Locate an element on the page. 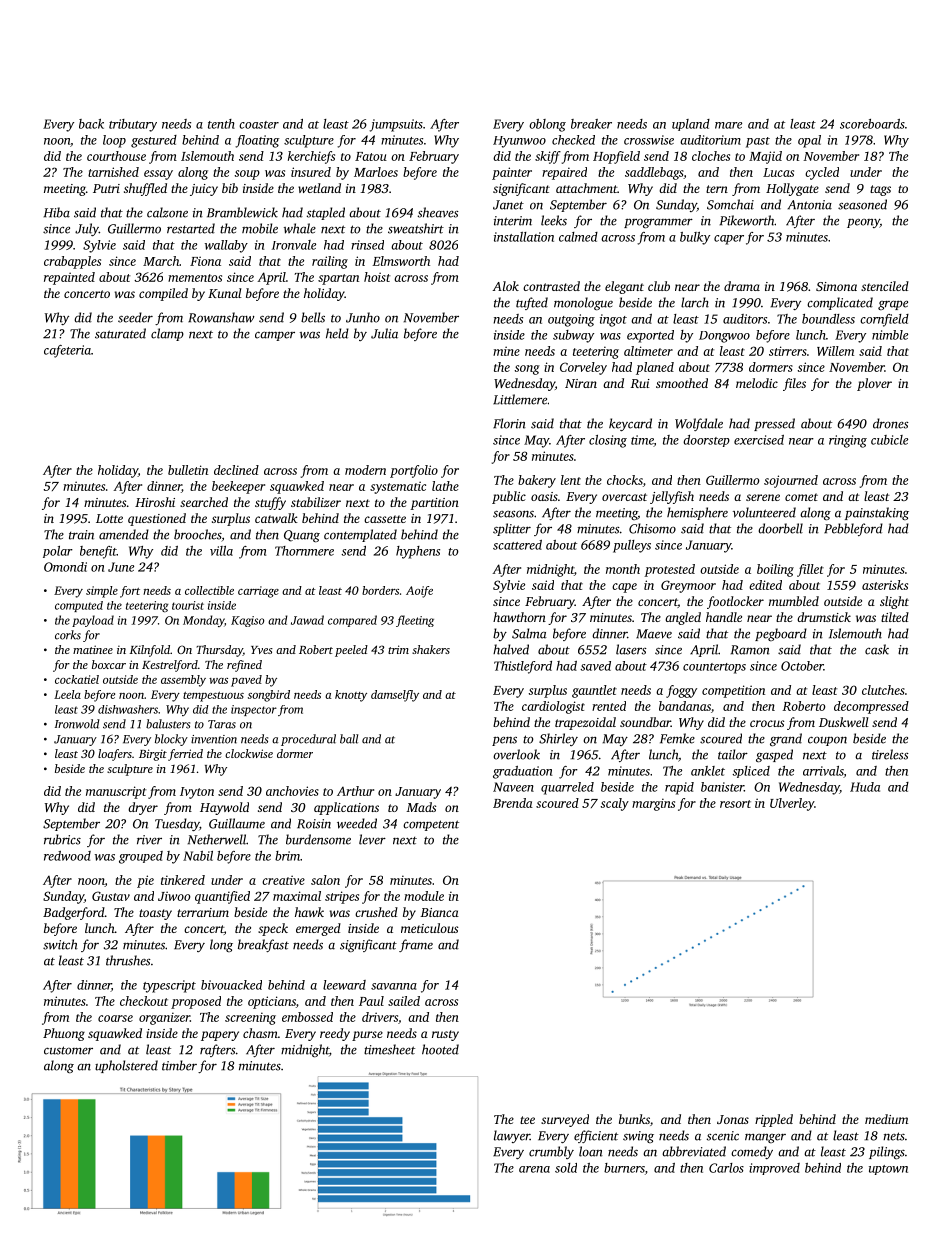 The width and height of the image is (952, 1233). Antonia is located at coordinates (810, 205).
